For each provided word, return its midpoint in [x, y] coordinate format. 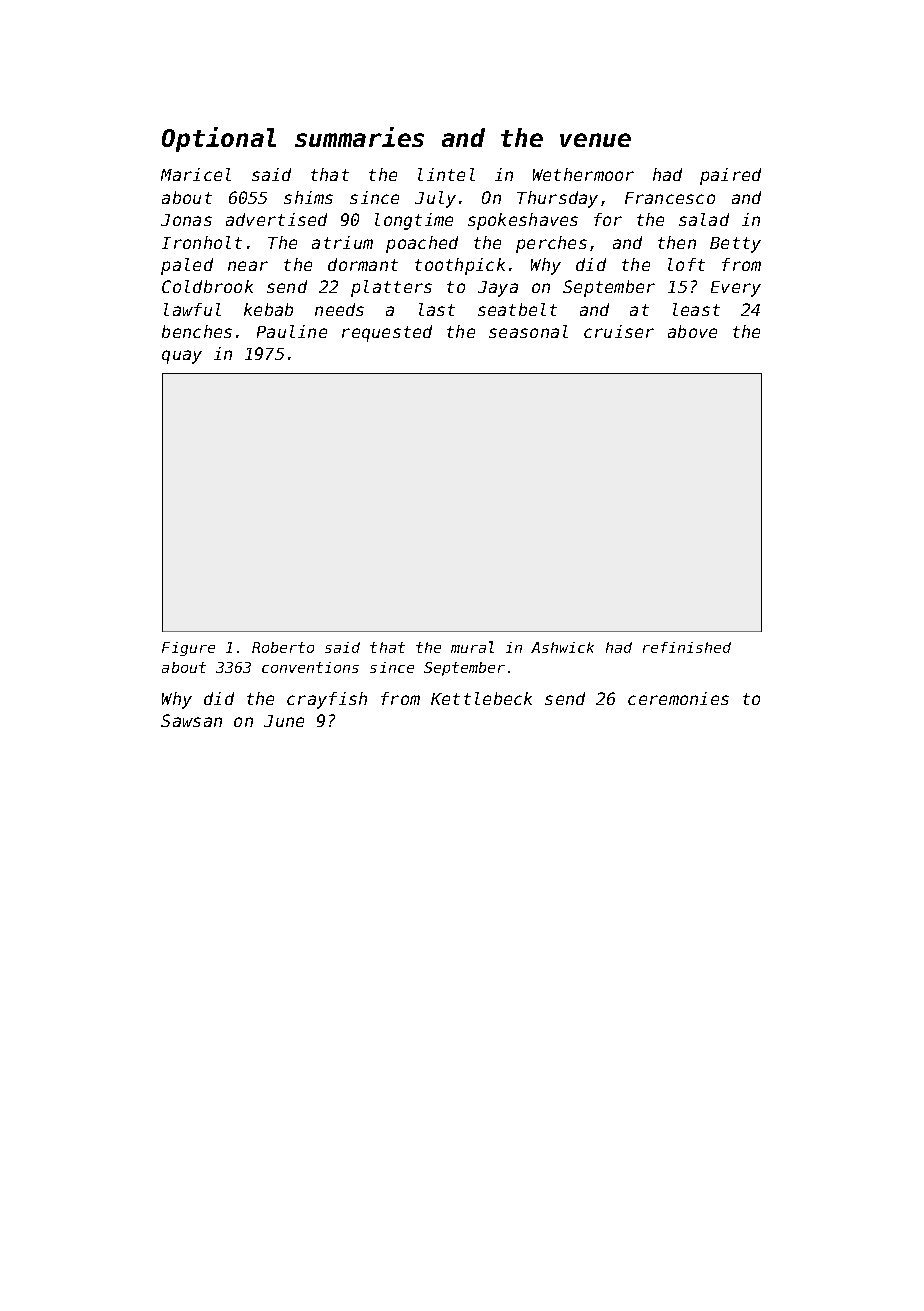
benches [197, 331]
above [692, 331]
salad [704, 219]
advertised [276, 219]
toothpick [460, 266]
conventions [310, 667]
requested [387, 333]
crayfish [327, 700]
